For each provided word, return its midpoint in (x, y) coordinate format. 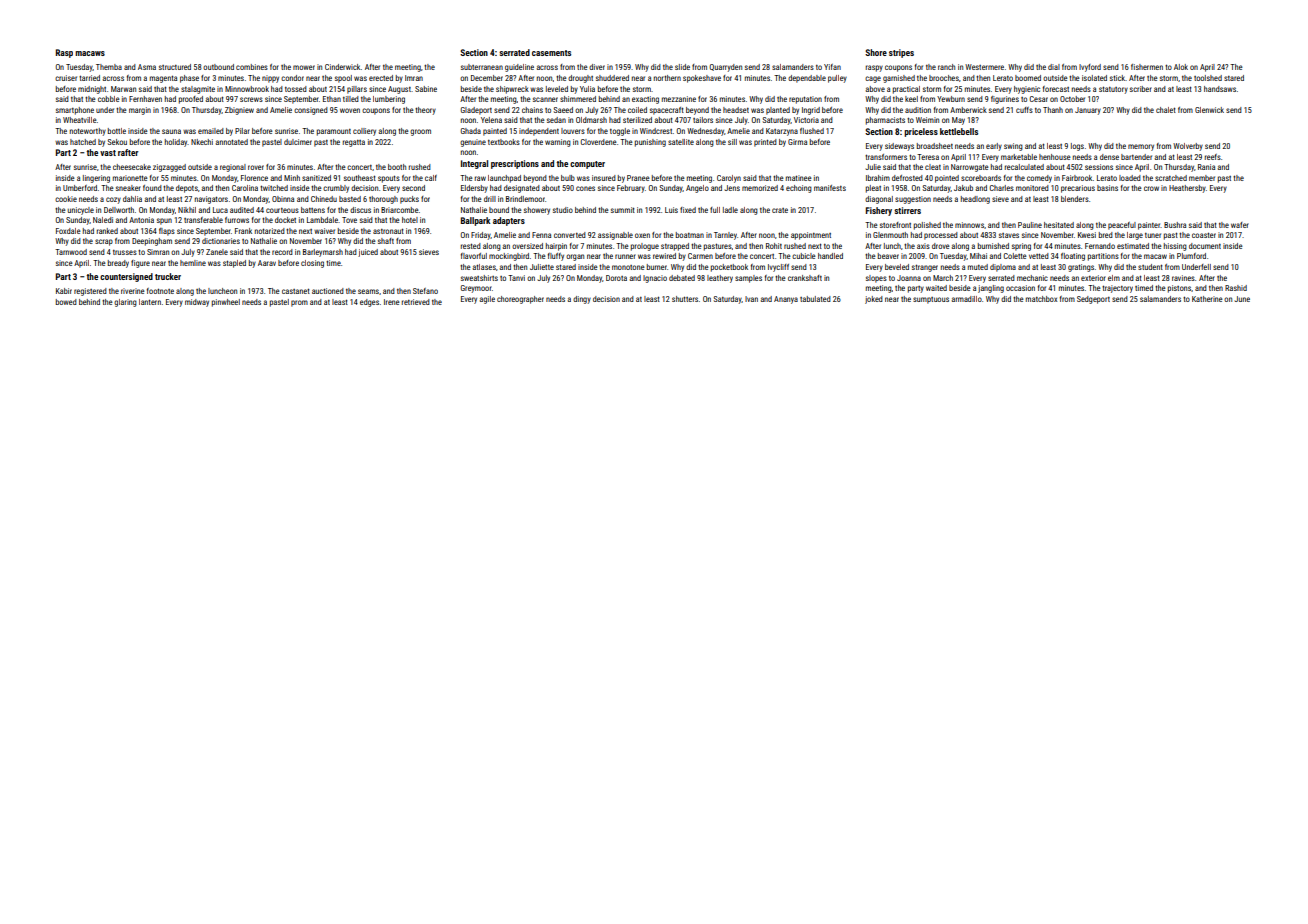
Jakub (963, 188)
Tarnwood (71, 252)
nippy (270, 79)
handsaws (1220, 89)
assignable (615, 236)
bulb (568, 178)
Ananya (786, 300)
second (413, 188)
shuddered (612, 78)
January (1088, 111)
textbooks (504, 142)
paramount (334, 132)
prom (299, 303)
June (1242, 299)
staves (1009, 235)
